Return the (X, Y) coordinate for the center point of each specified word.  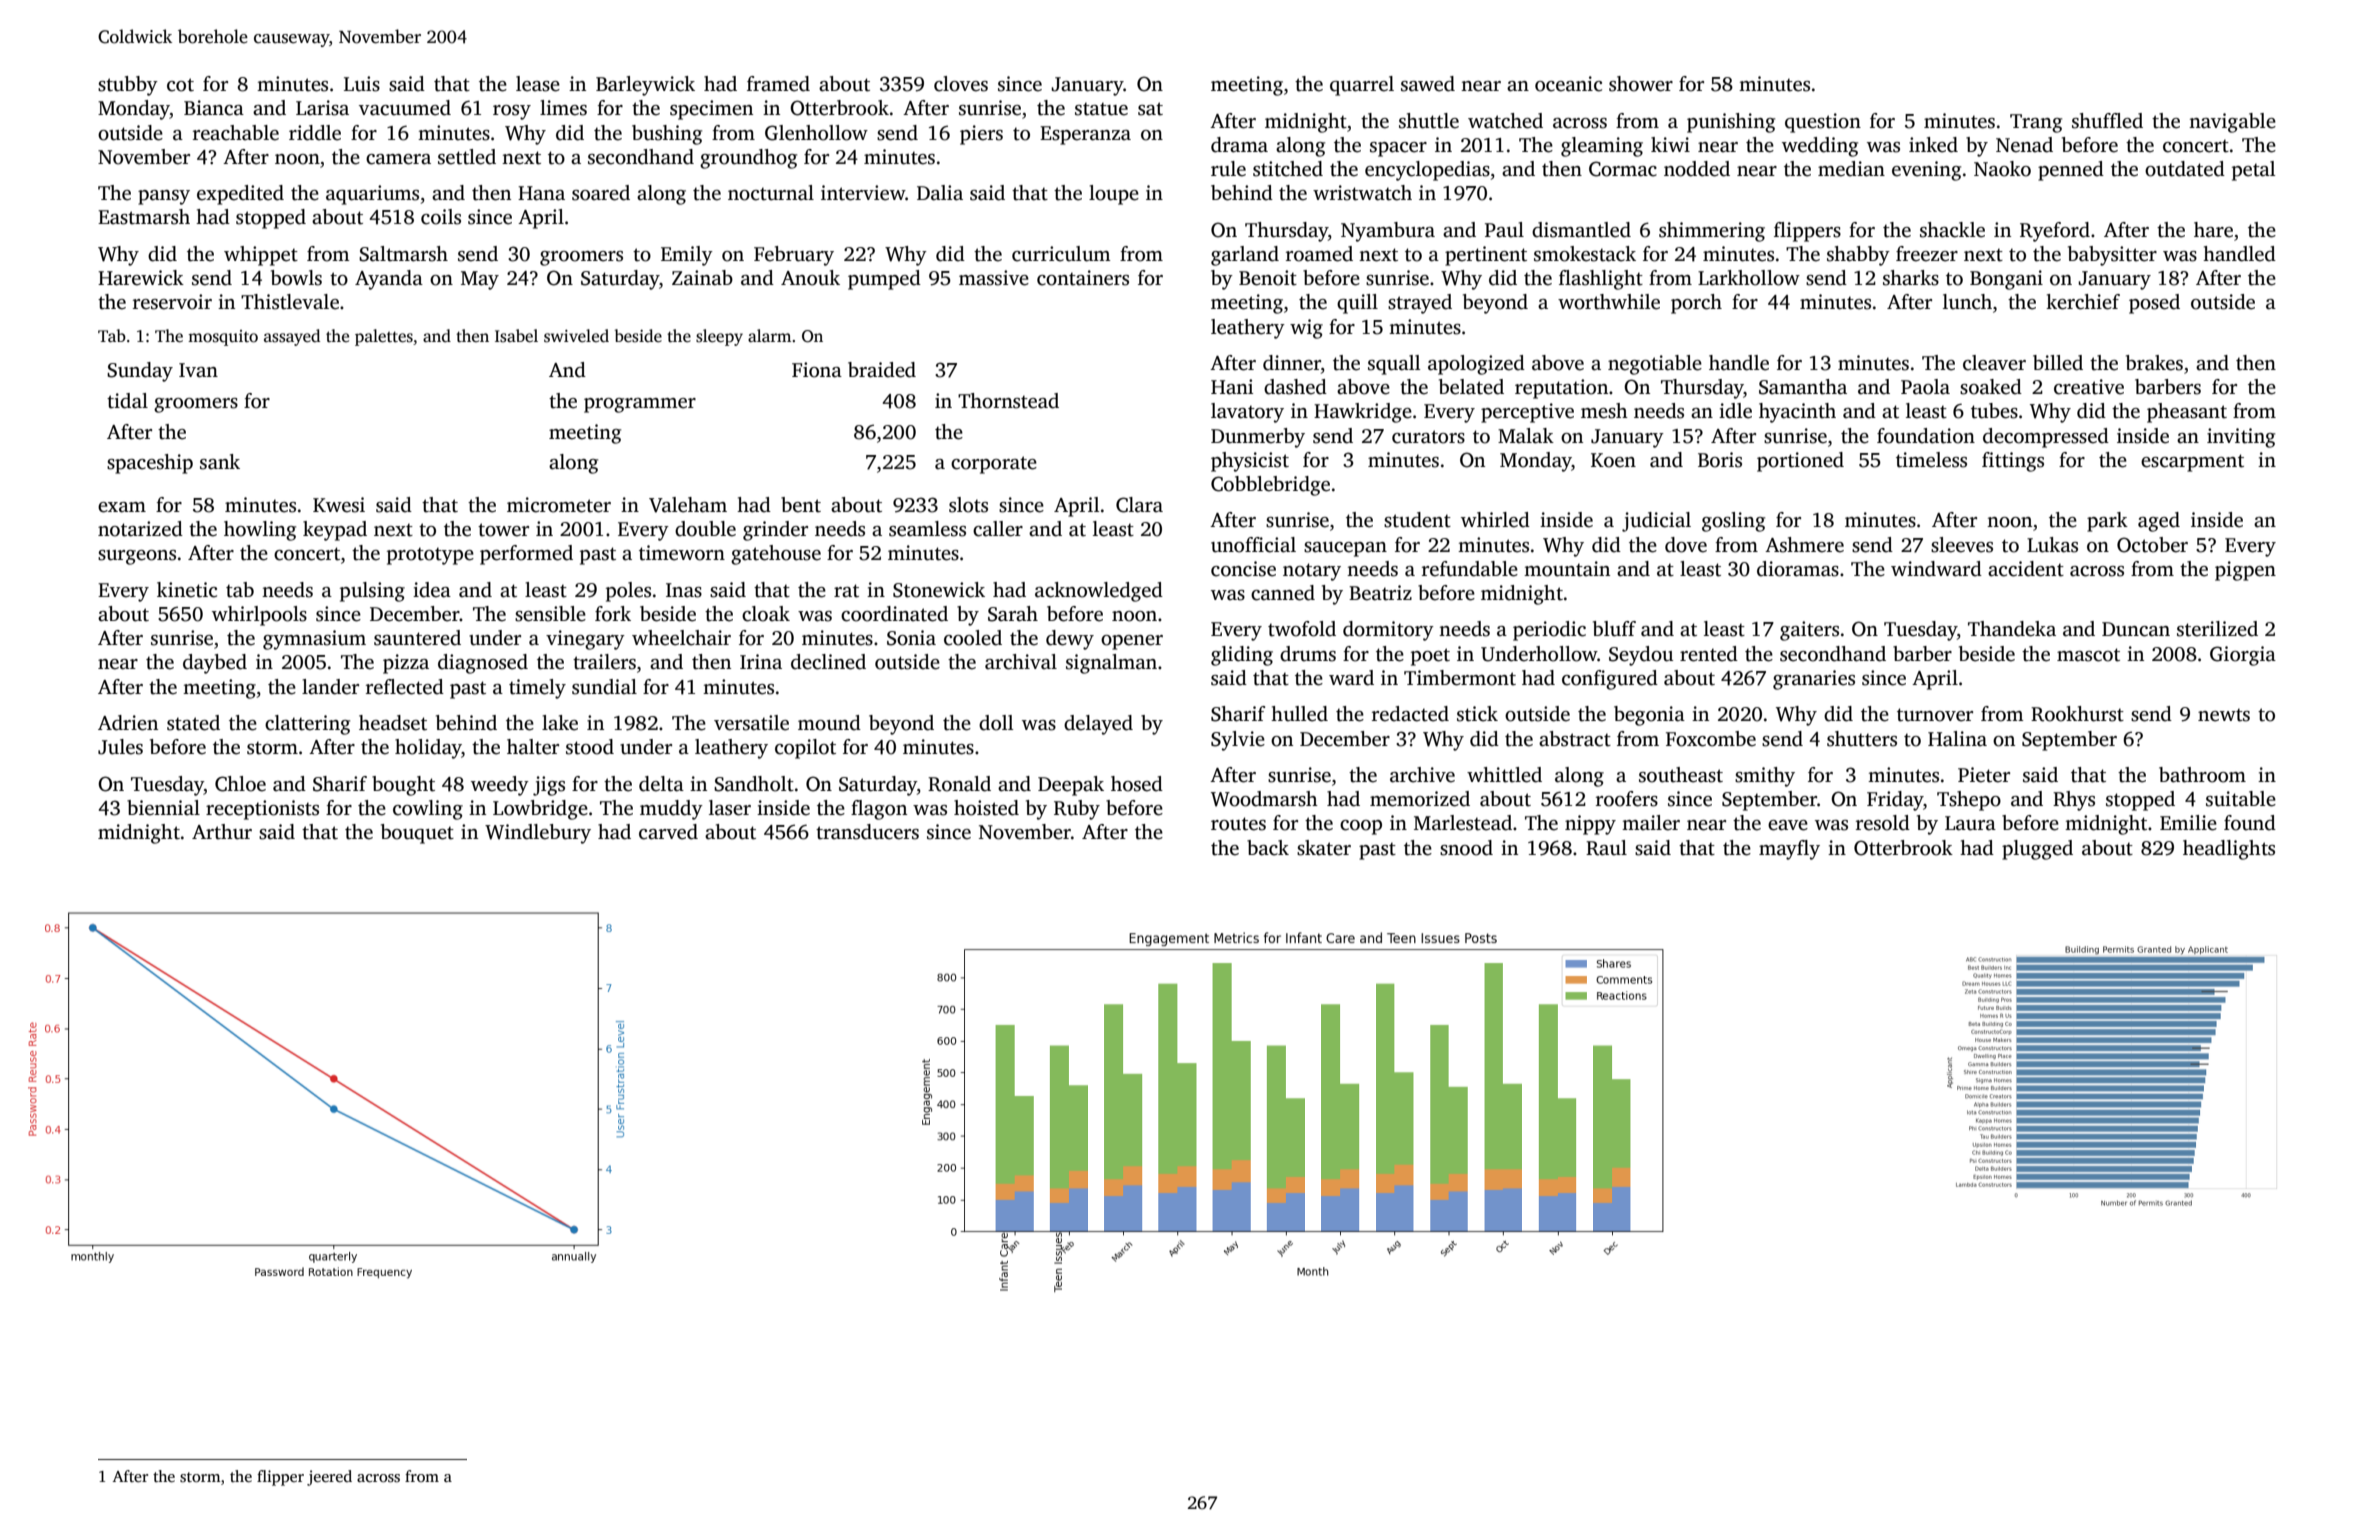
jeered (329, 1478)
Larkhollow (1749, 278)
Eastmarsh (144, 217)
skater (1324, 848)
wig (1306, 329)
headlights (2229, 850)
